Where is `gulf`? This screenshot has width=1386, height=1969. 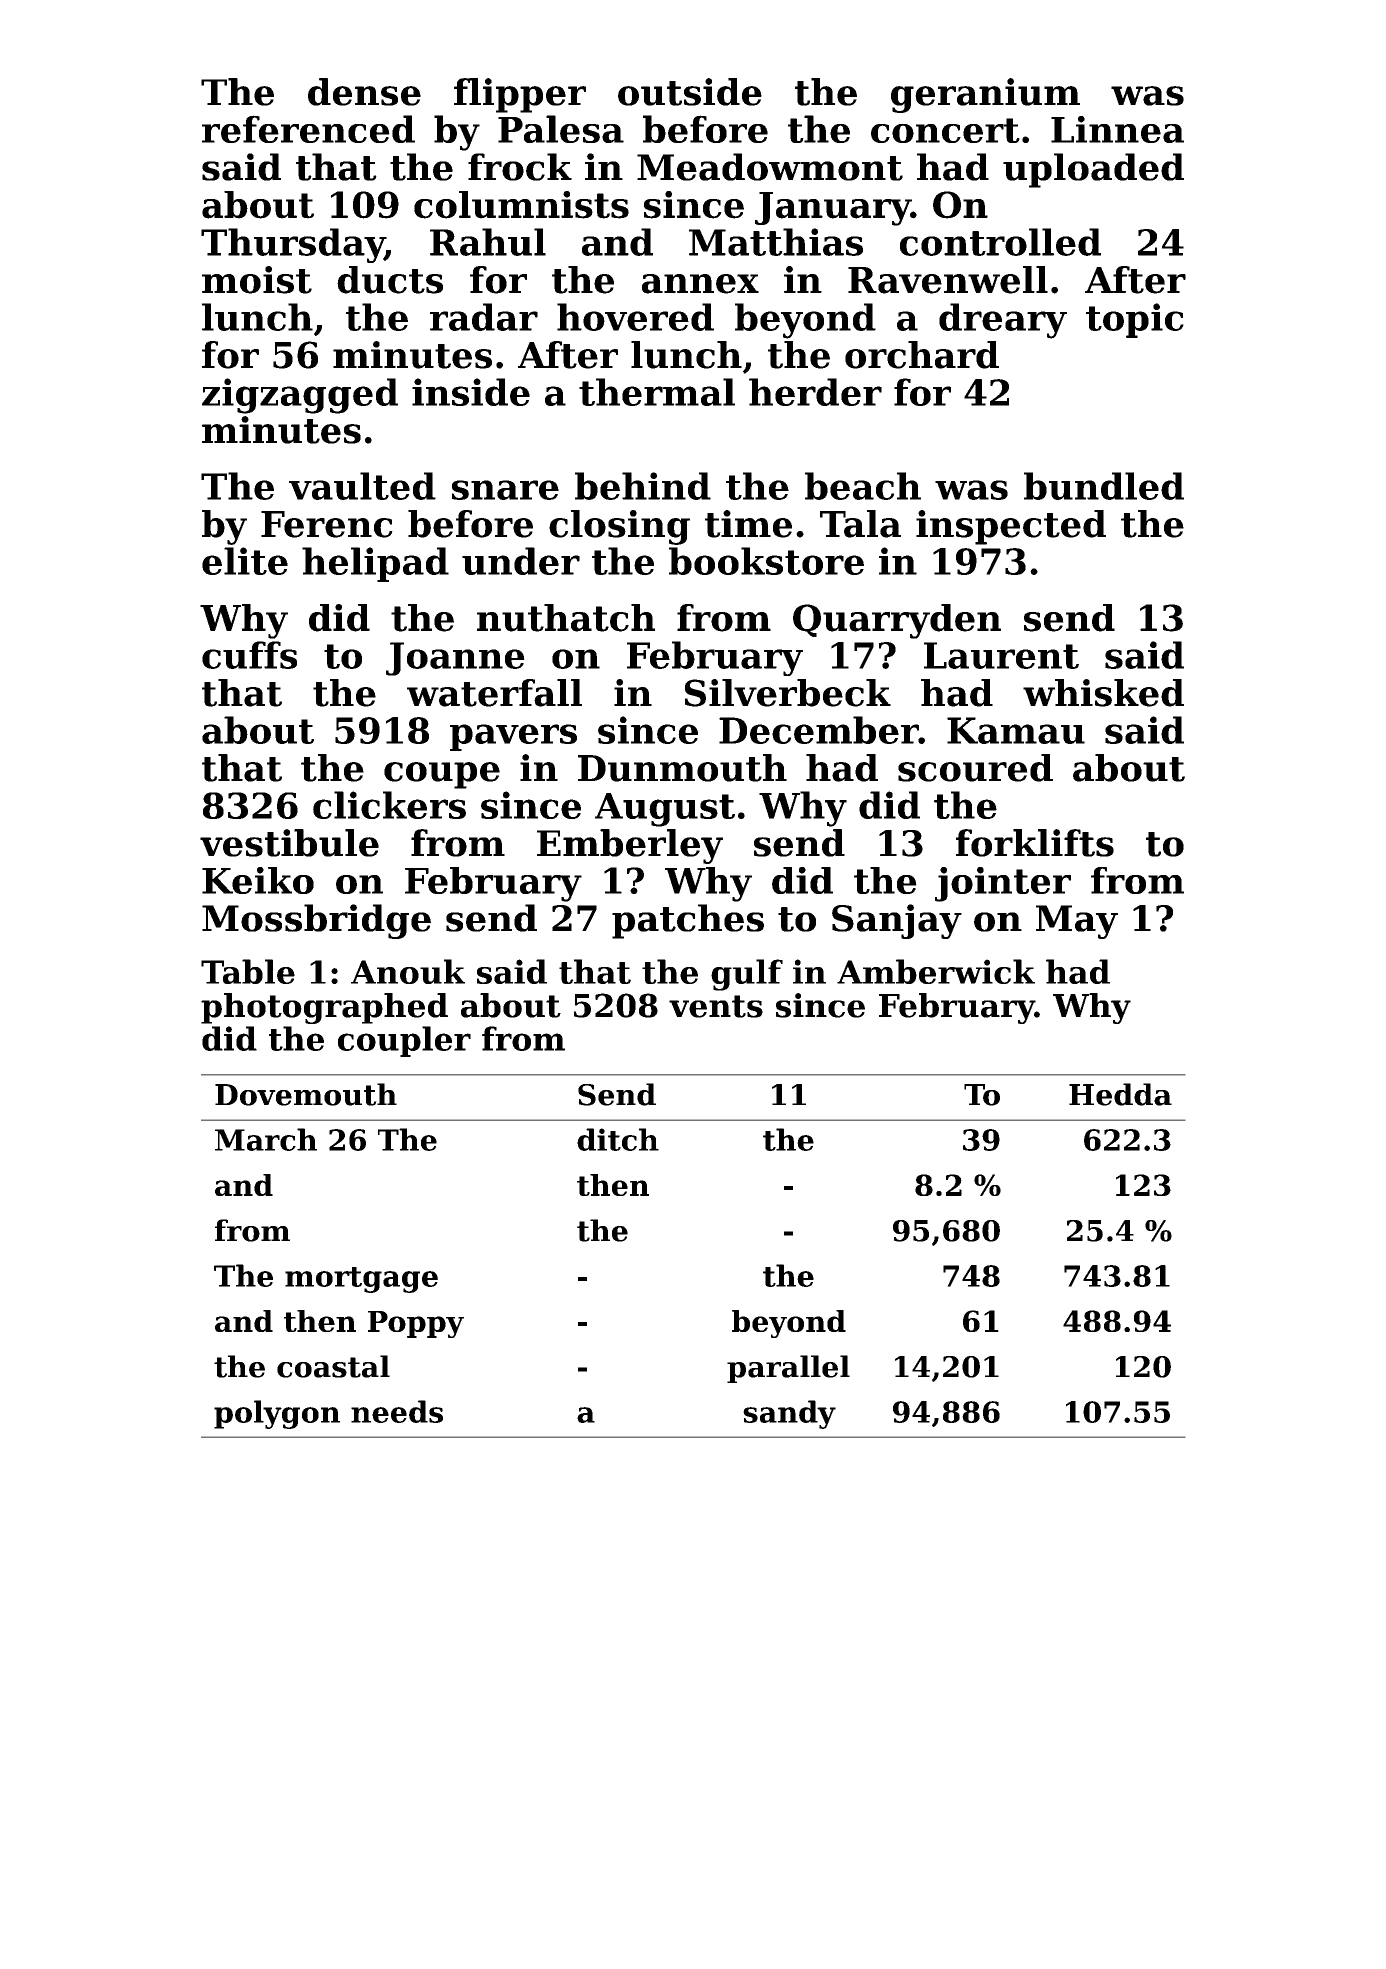 gulf is located at coordinates (747, 975).
